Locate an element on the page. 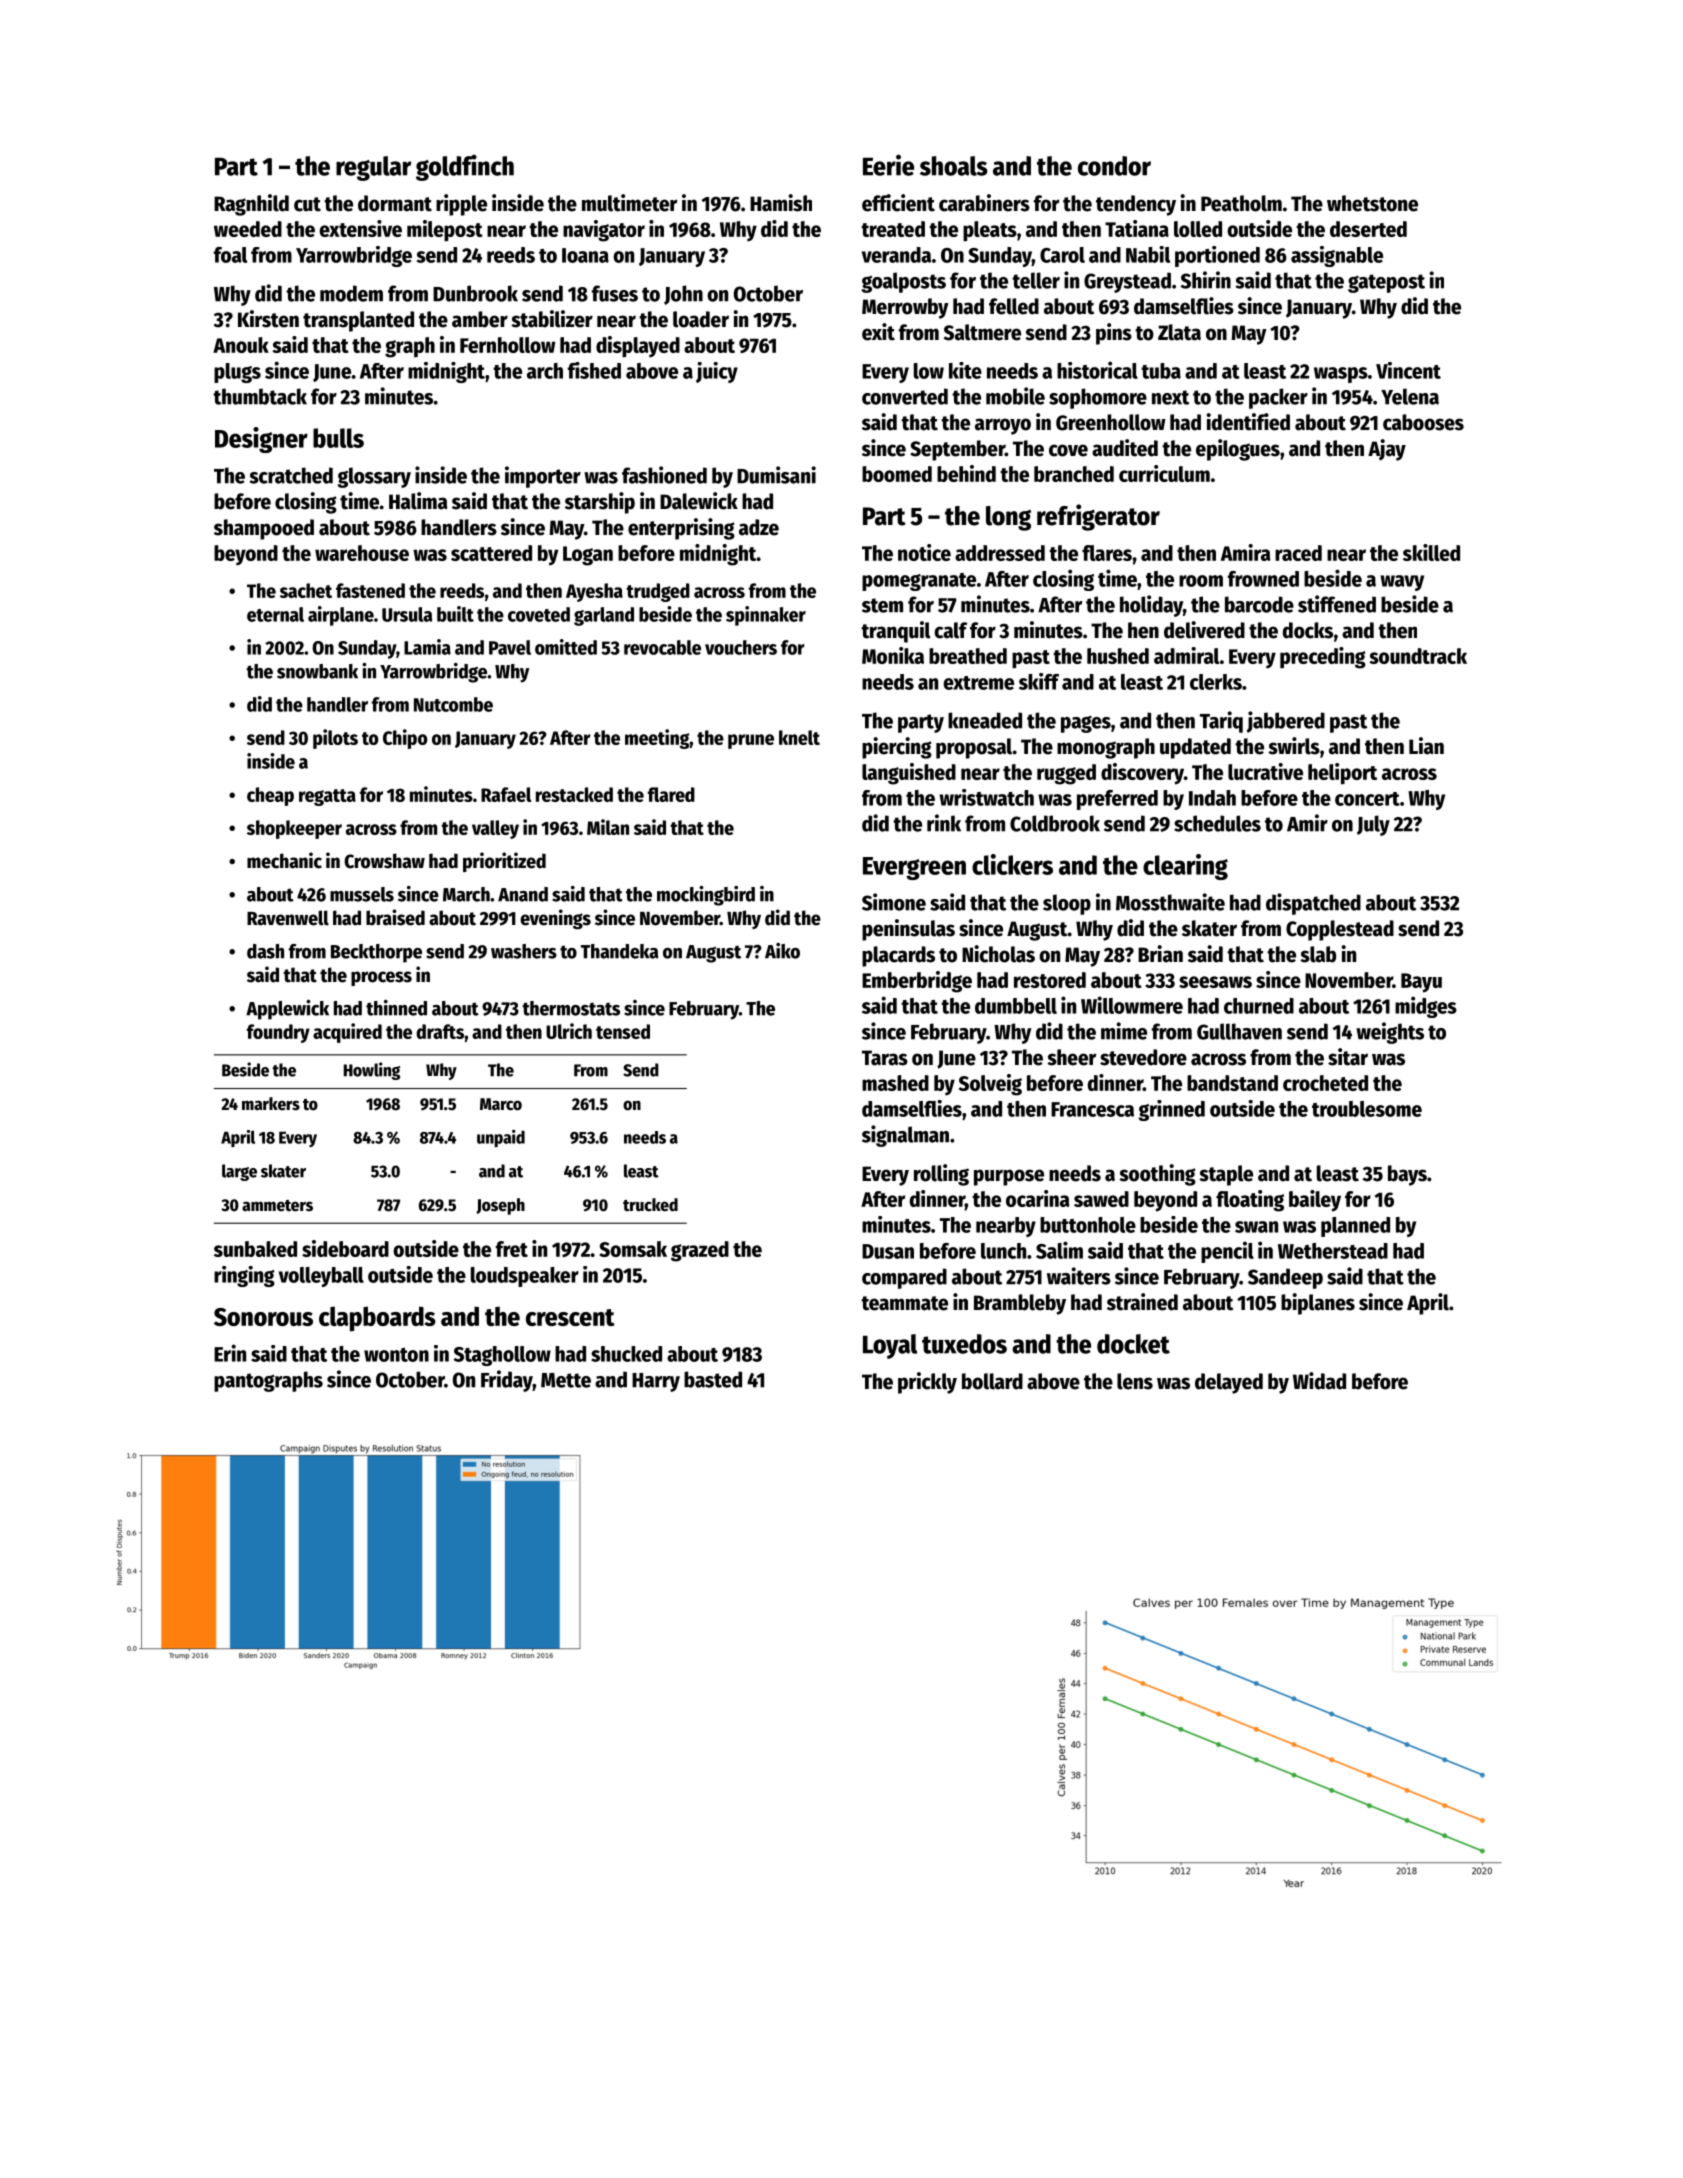 This document has height=2178, width=1683. breathed is located at coordinates (968, 656).
